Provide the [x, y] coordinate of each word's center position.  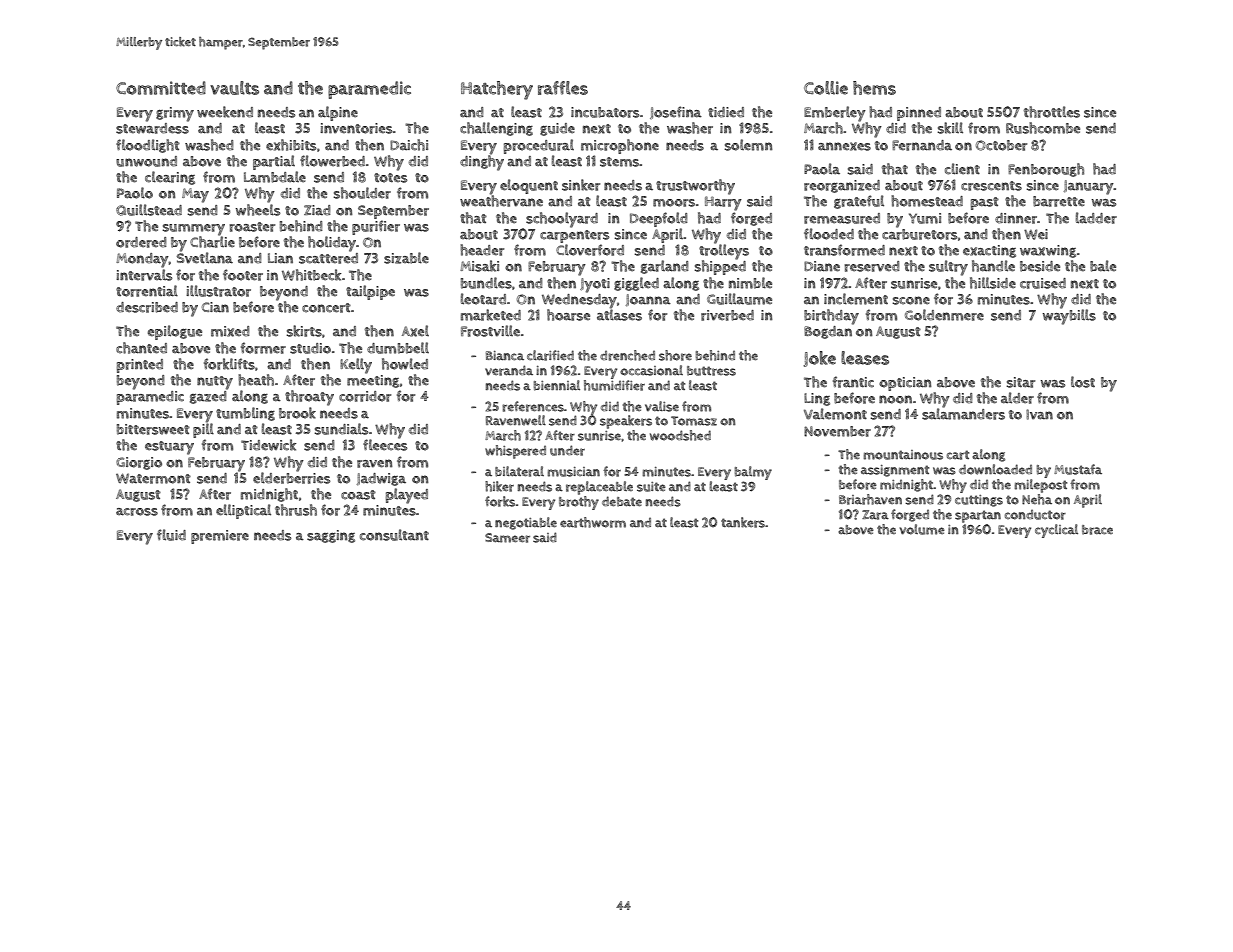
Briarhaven [870, 499]
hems [874, 88]
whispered [515, 452]
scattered [328, 258]
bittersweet [153, 429]
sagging [331, 536]
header [482, 250]
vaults [234, 88]
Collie [826, 88]
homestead [927, 201]
